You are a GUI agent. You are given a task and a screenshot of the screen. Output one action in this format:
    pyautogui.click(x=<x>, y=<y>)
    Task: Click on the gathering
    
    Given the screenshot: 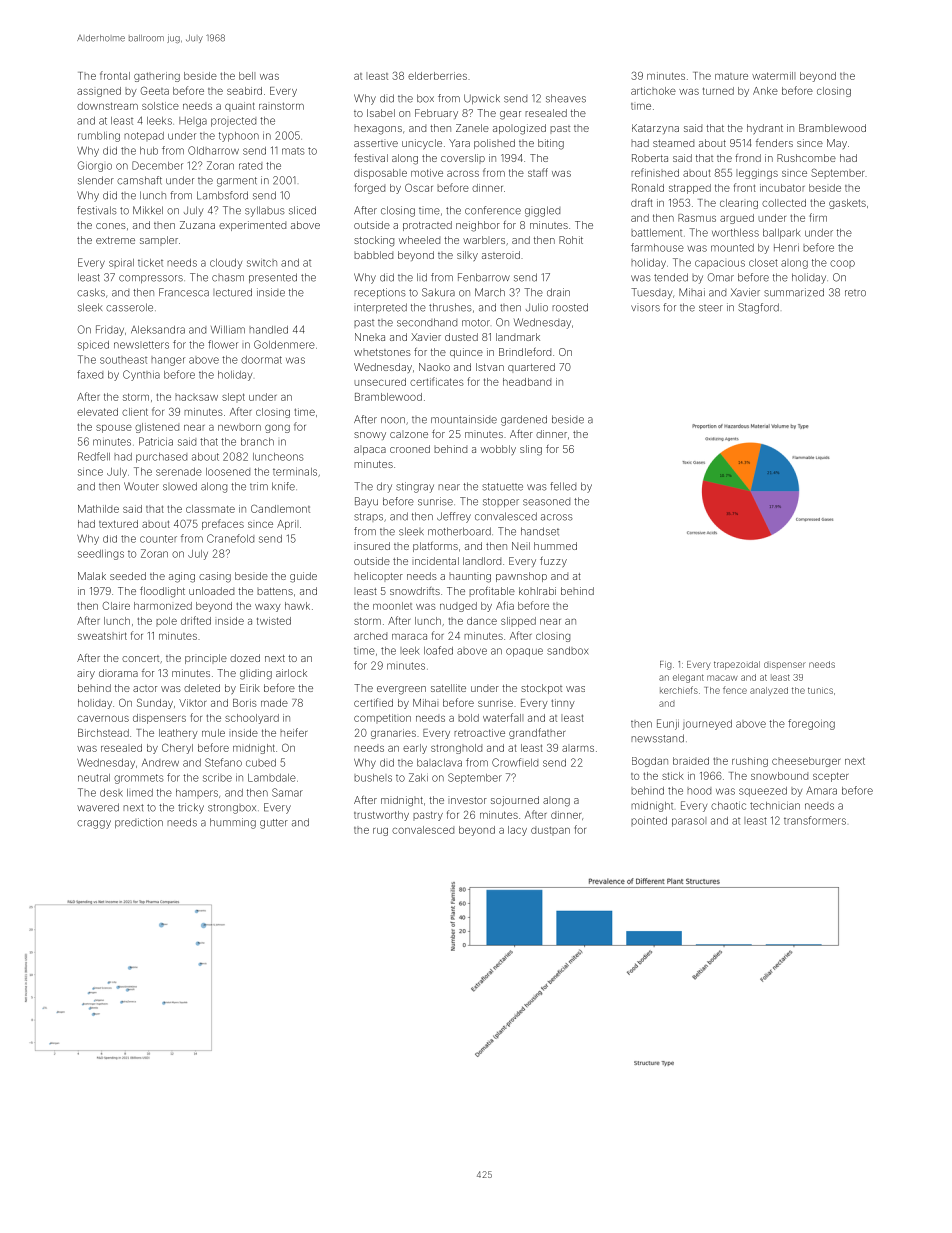 What is the action you would take?
    pyautogui.click(x=157, y=77)
